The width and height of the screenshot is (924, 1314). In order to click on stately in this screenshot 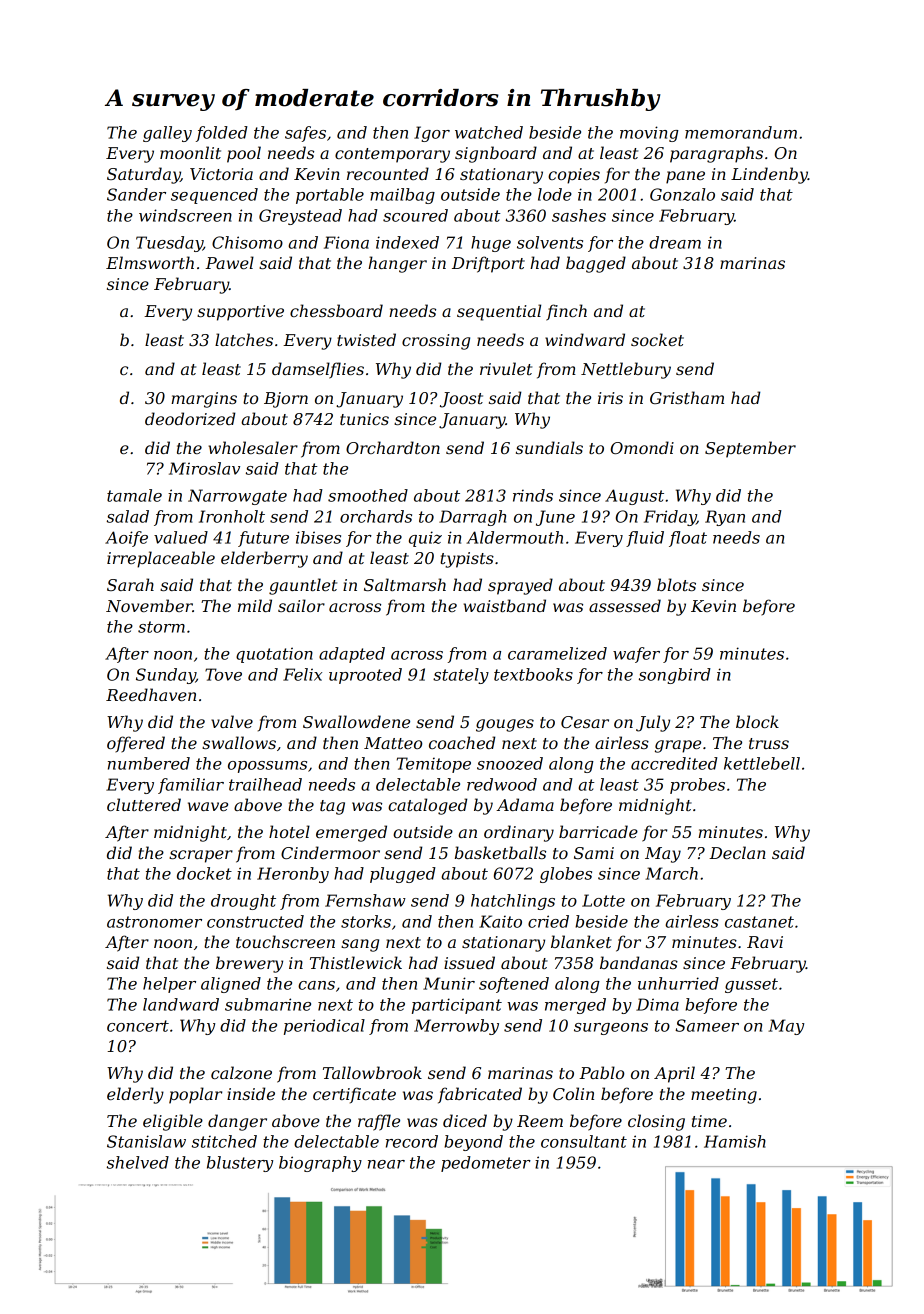, I will do `click(461, 676)`.
